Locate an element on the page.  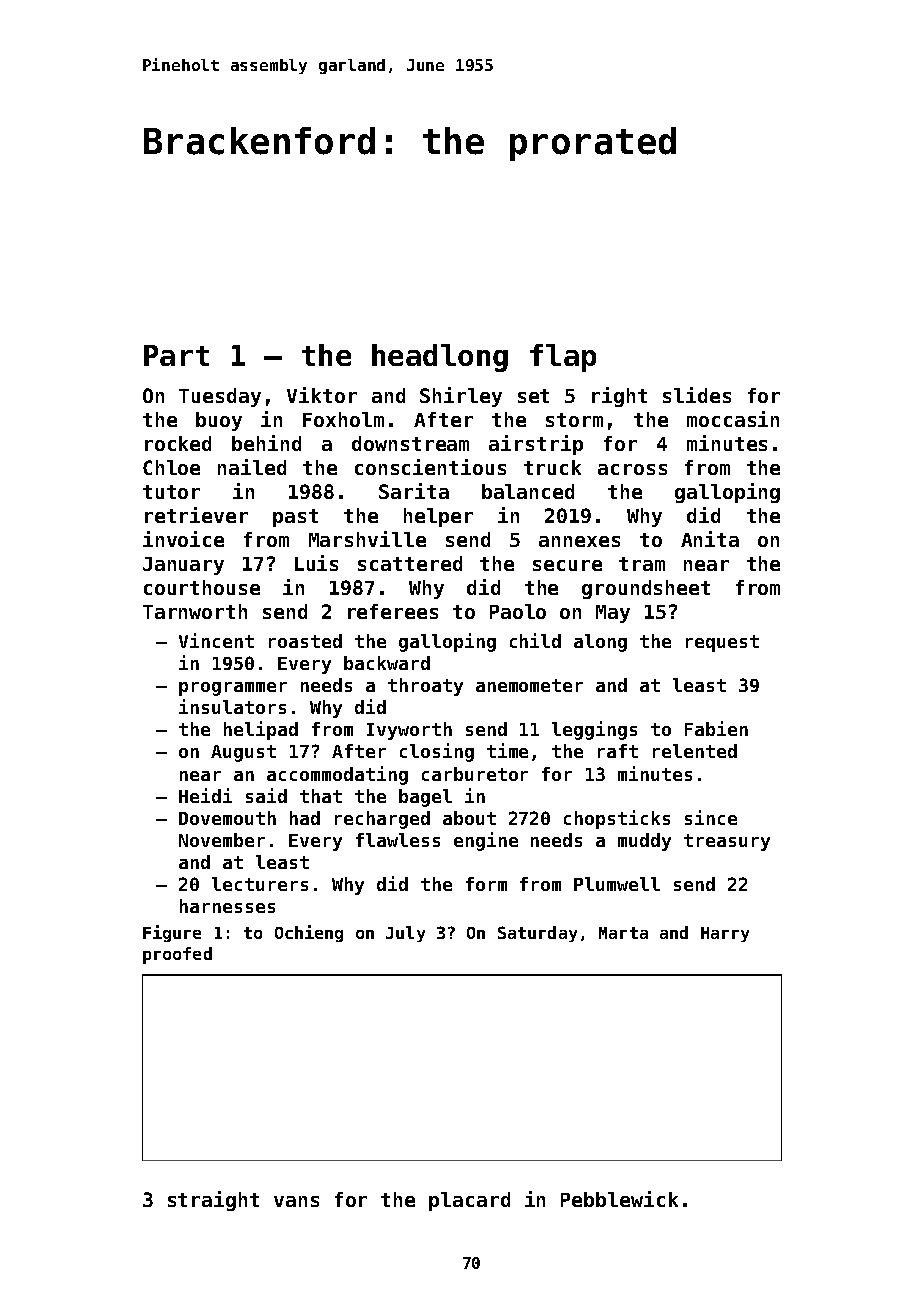
Marshville is located at coordinates (367, 539).
